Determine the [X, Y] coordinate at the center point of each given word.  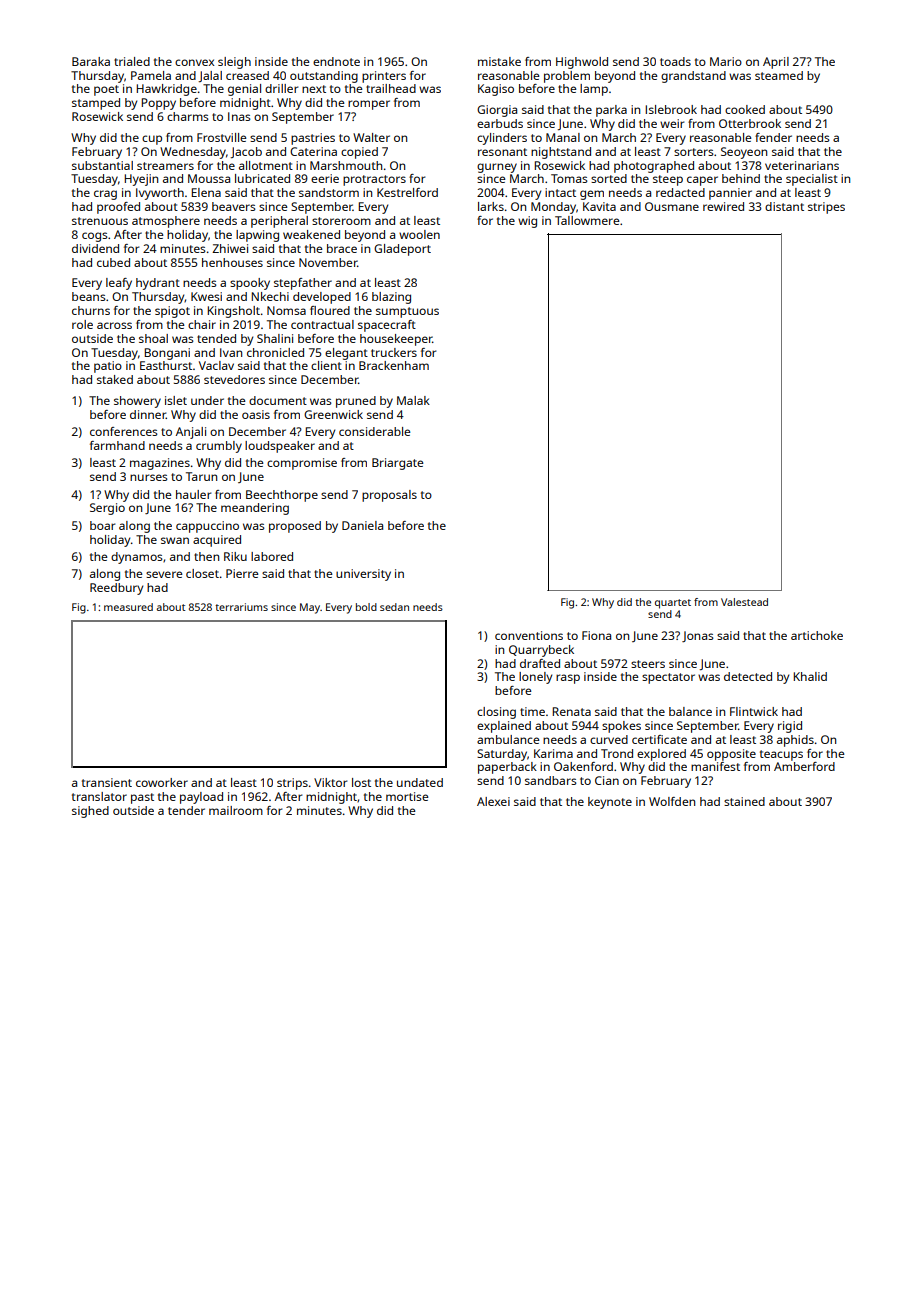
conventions [529, 635]
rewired [723, 206]
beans [89, 296]
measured [128, 607]
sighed [90, 812]
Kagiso [496, 90]
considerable [374, 431]
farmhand [117, 445]
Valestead [744, 602]
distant [784, 206]
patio [108, 367]
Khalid [810, 676]
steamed [779, 75]
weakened [311, 234]
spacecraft [387, 326]
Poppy [158, 104]
